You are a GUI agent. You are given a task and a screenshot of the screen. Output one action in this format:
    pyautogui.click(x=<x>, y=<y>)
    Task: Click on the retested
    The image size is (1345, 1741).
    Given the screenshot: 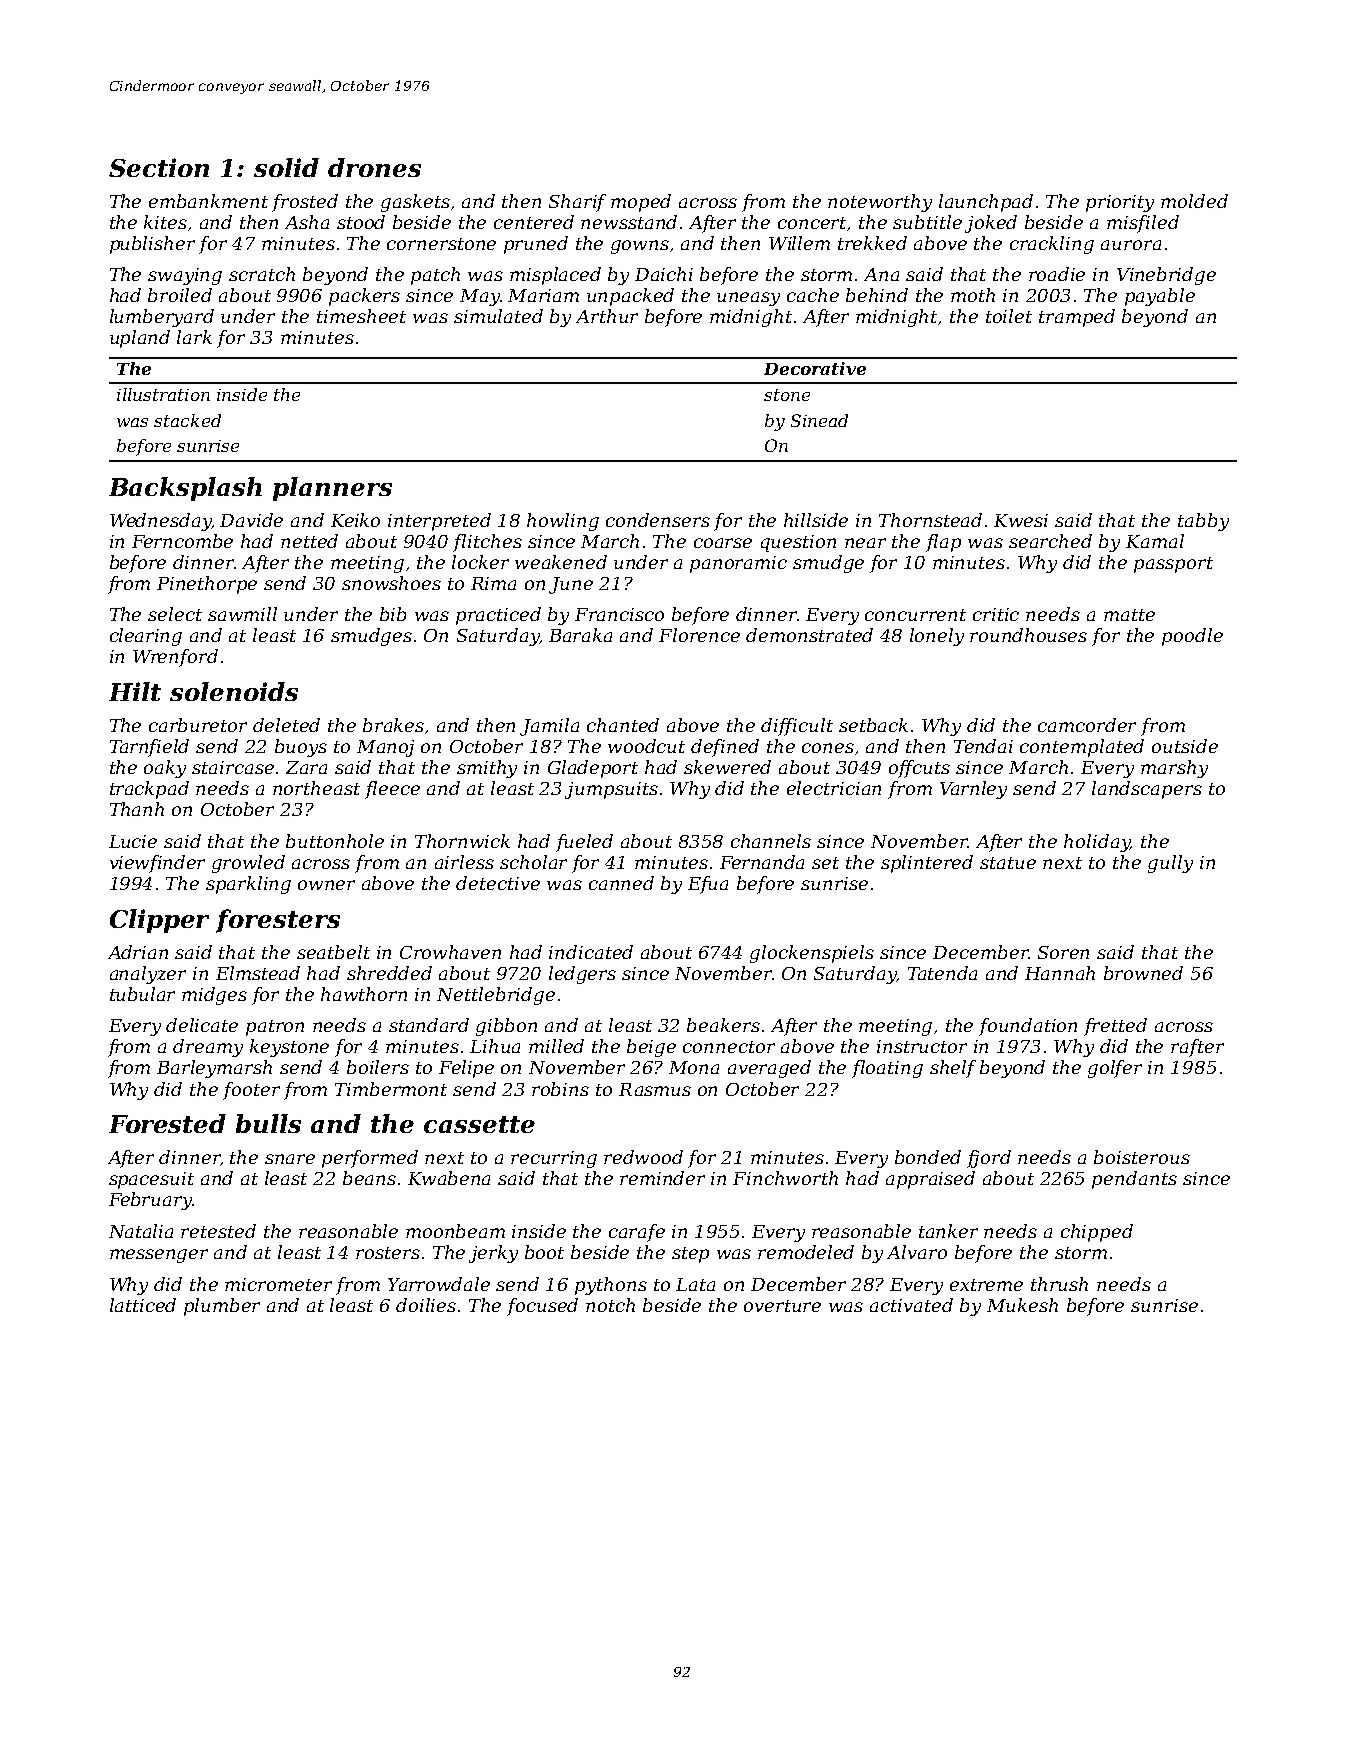 What is the action you would take?
    pyautogui.click(x=218, y=1231)
